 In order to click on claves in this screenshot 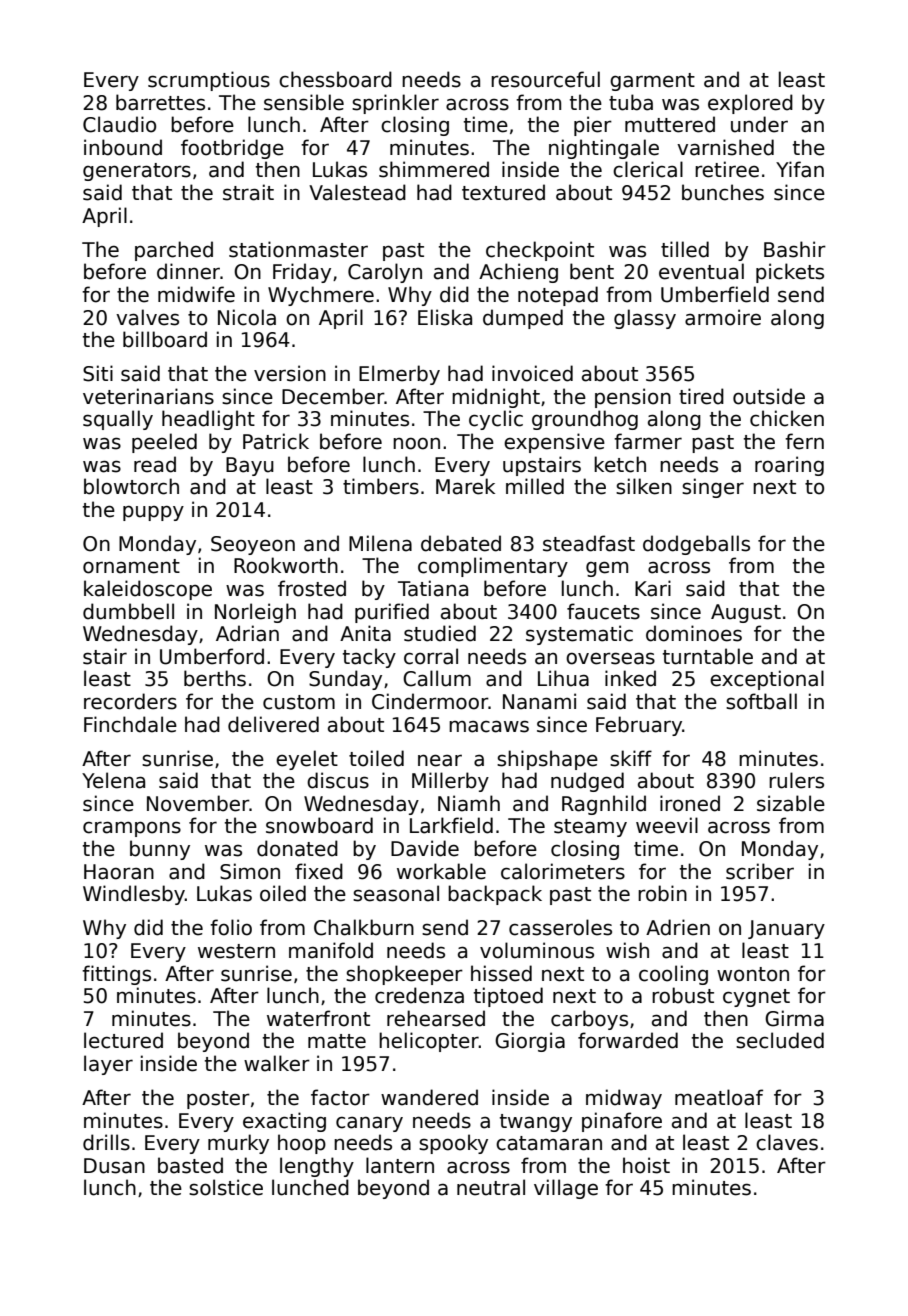, I will do `click(787, 1142)`.
